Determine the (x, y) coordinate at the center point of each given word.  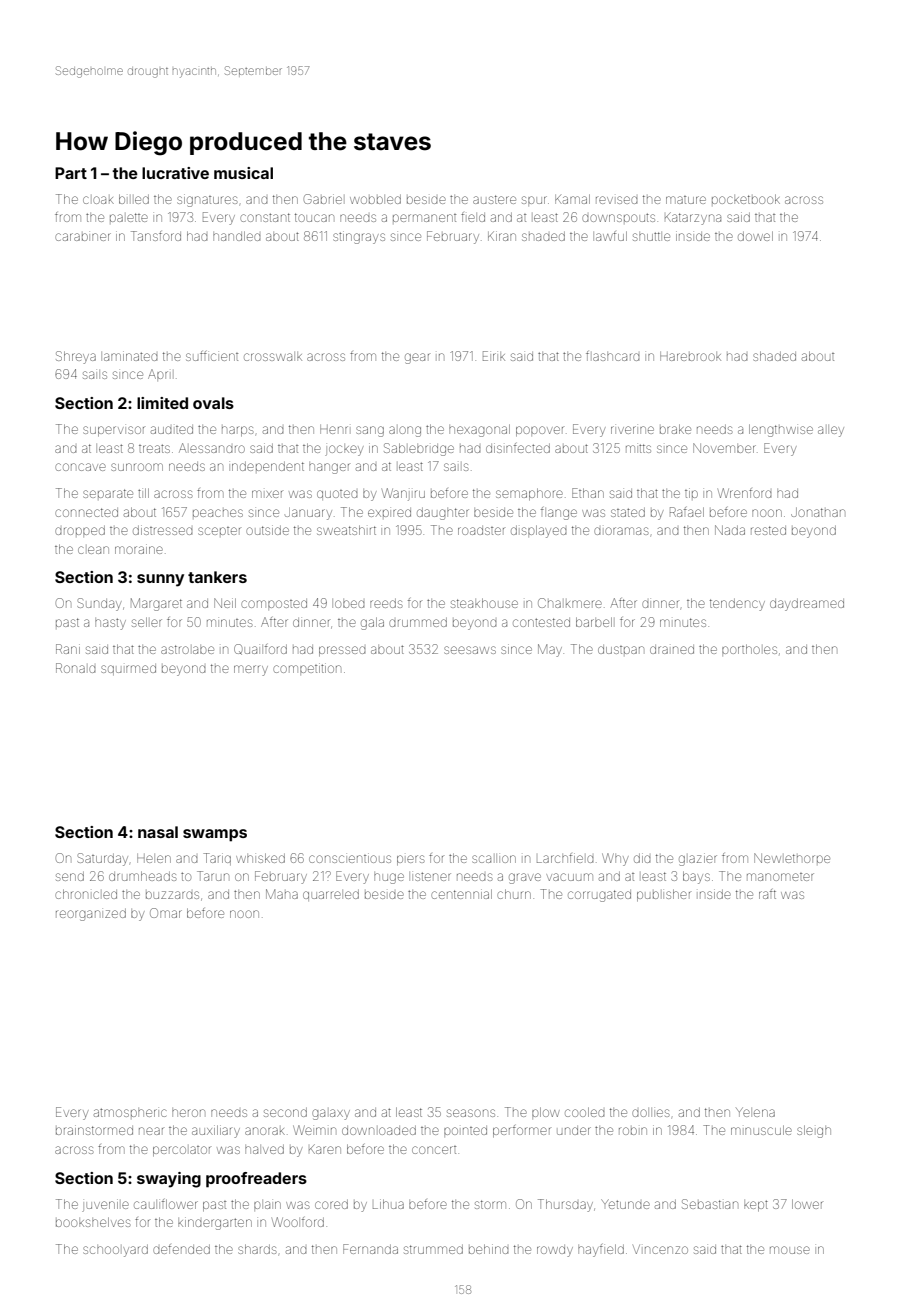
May (550, 650)
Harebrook (690, 356)
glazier (698, 859)
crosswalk (273, 357)
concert (434, 1150)
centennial (461, 894)
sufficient (212, 356)
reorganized (91, 915)
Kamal (572, 199)
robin (633, 1131)
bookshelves (93, 1222)
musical (243, 173)
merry (251, 670)
